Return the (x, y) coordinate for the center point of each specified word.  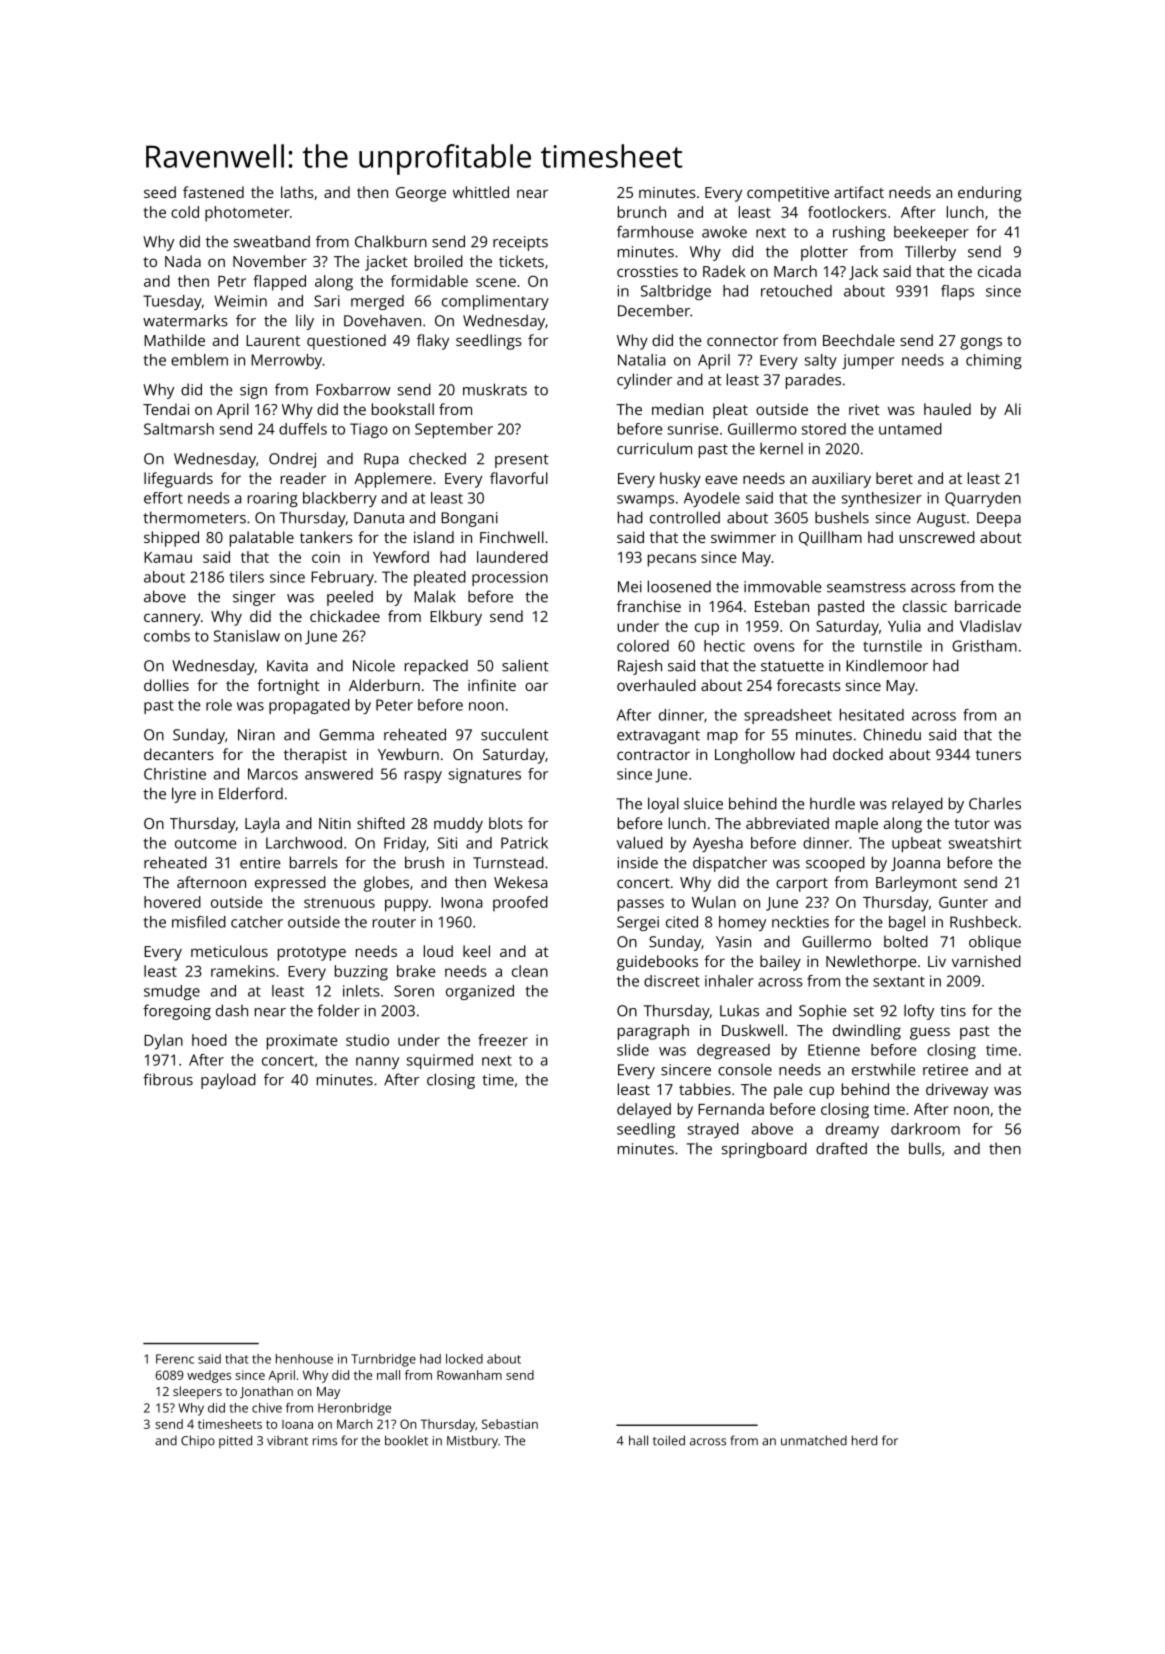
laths (297, 192)
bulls (925, 1148)
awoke (724, 232)
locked (464, 1359)
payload (228, 1081)
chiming (994, 361)
